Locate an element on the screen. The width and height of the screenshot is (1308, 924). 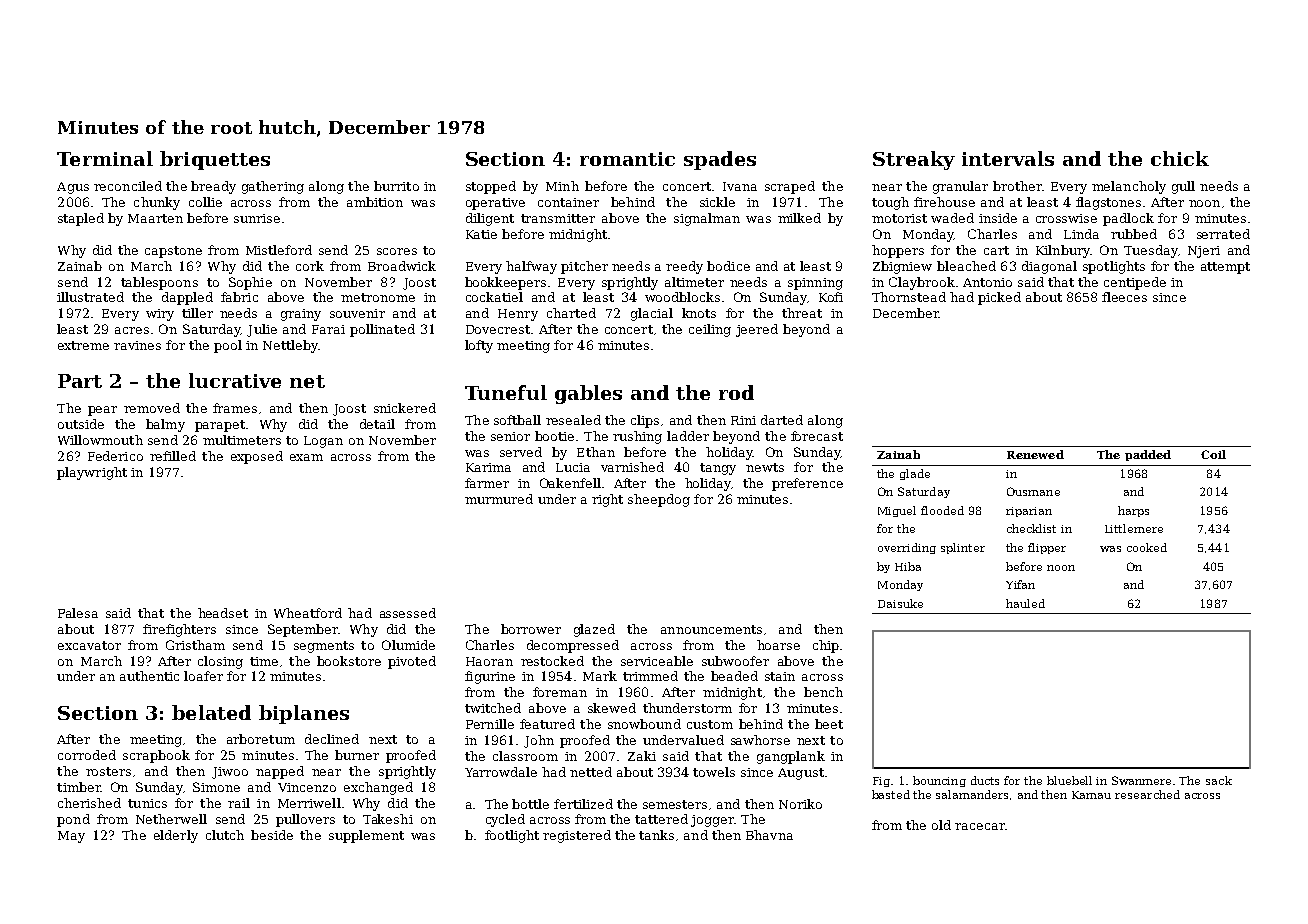
intervals is located at coordinates (1008, 158).
